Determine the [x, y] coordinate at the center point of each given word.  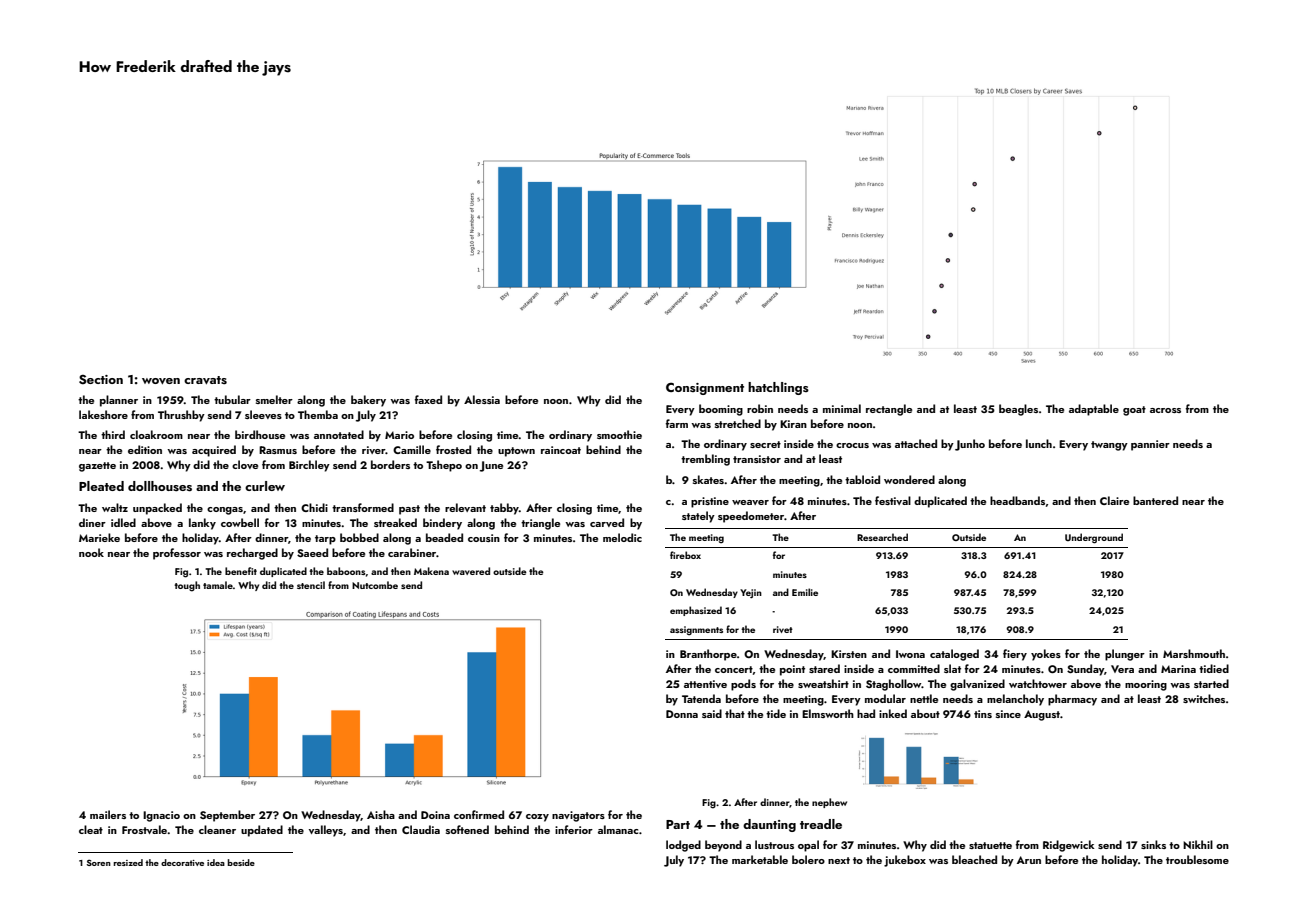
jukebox [905, 861]
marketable [760, 859]
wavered [471, 571]
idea [216, 862]
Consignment [705, 388]
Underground [1094, 538]
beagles [1018, 410]
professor [177, 554]
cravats [205, 380]
